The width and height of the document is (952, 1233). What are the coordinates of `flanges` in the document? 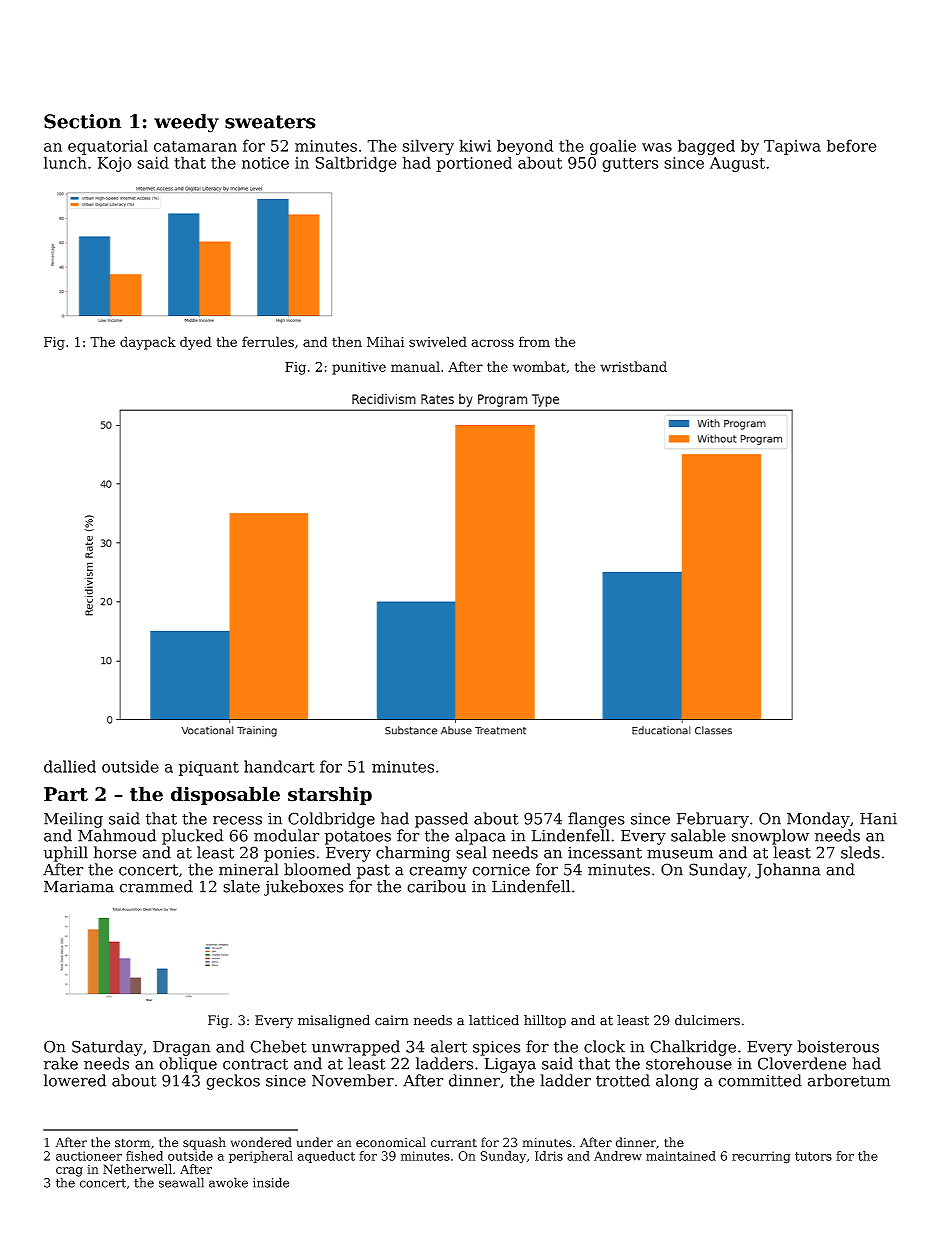 It's located at (596, 820).
